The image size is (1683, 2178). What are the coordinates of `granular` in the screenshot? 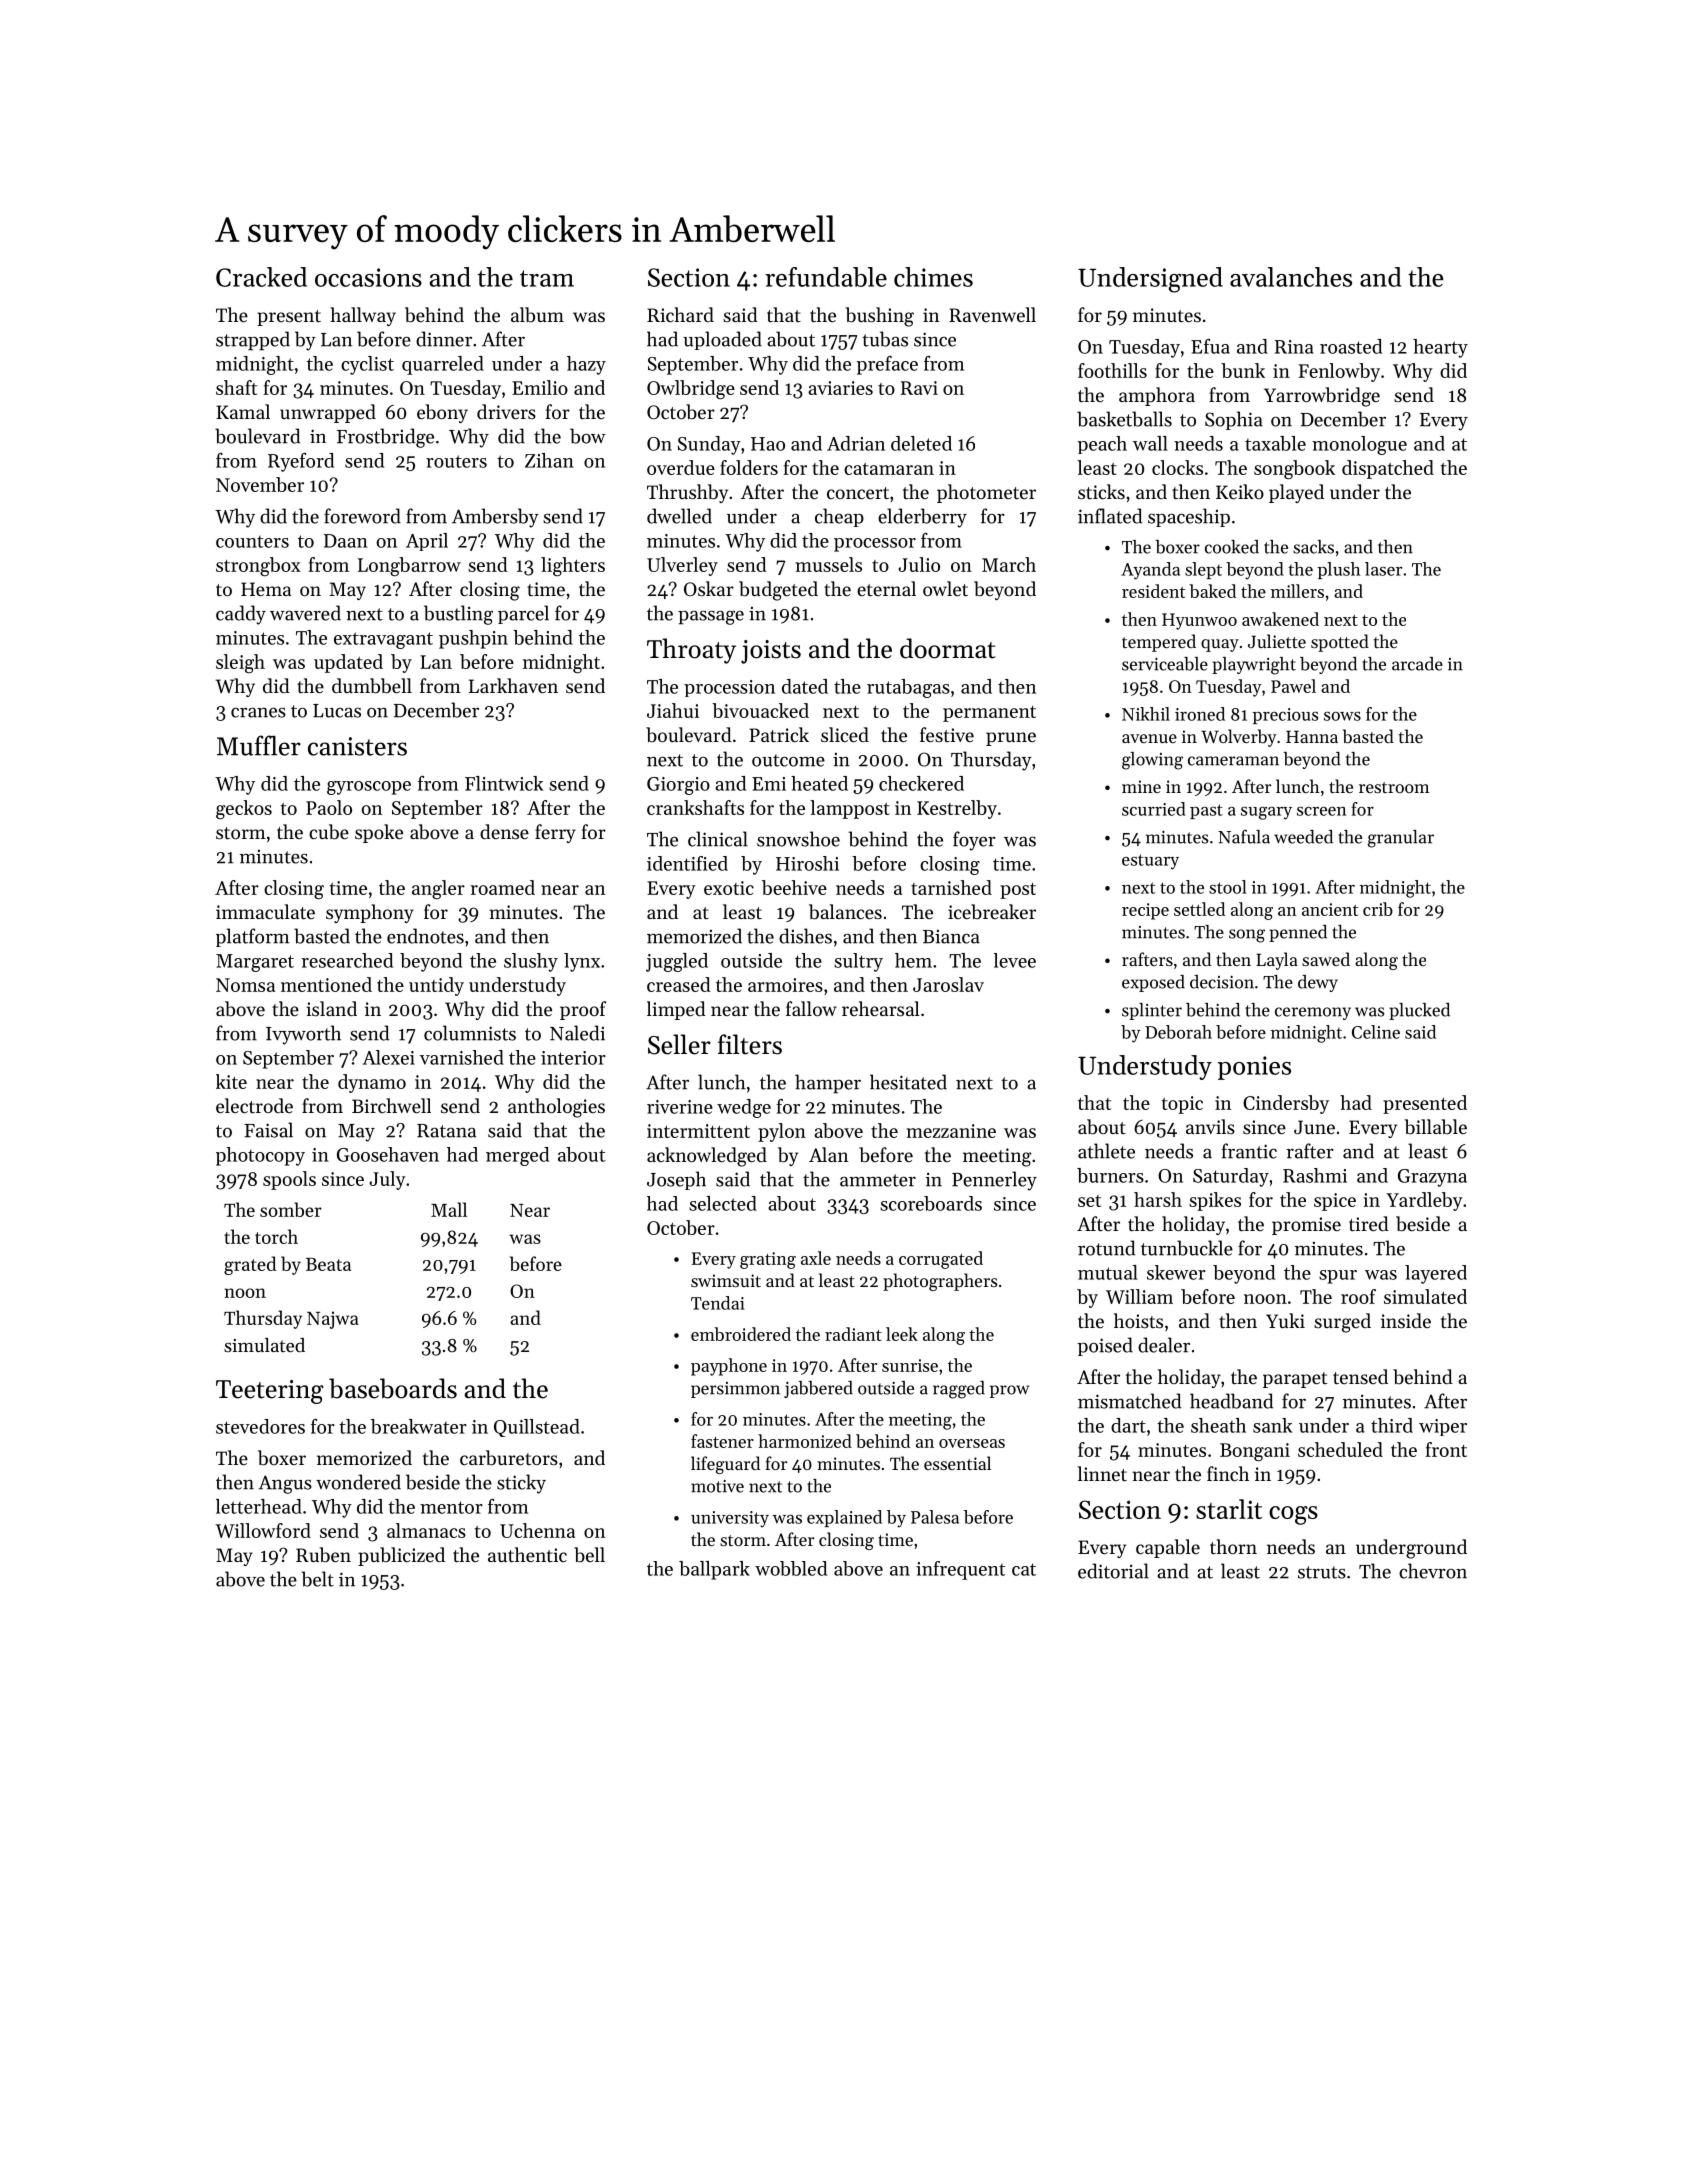 It's located at (1401, 839).
